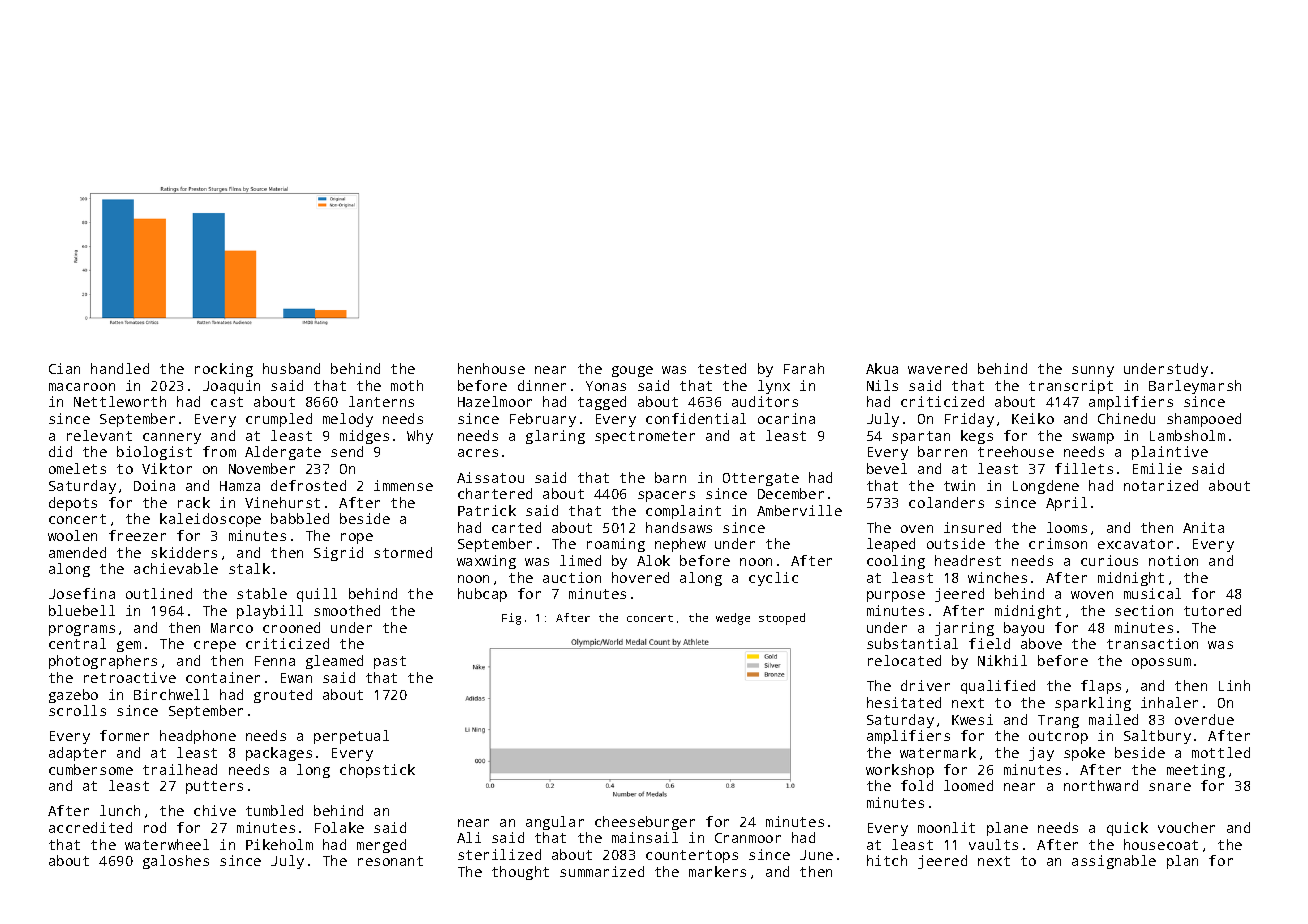 Image resolution: width=1308 pixels, height=924 pixels. What do you see at coordinates (887, 468) in the page?
I see `bevel` at bounding box center [887, 468].
